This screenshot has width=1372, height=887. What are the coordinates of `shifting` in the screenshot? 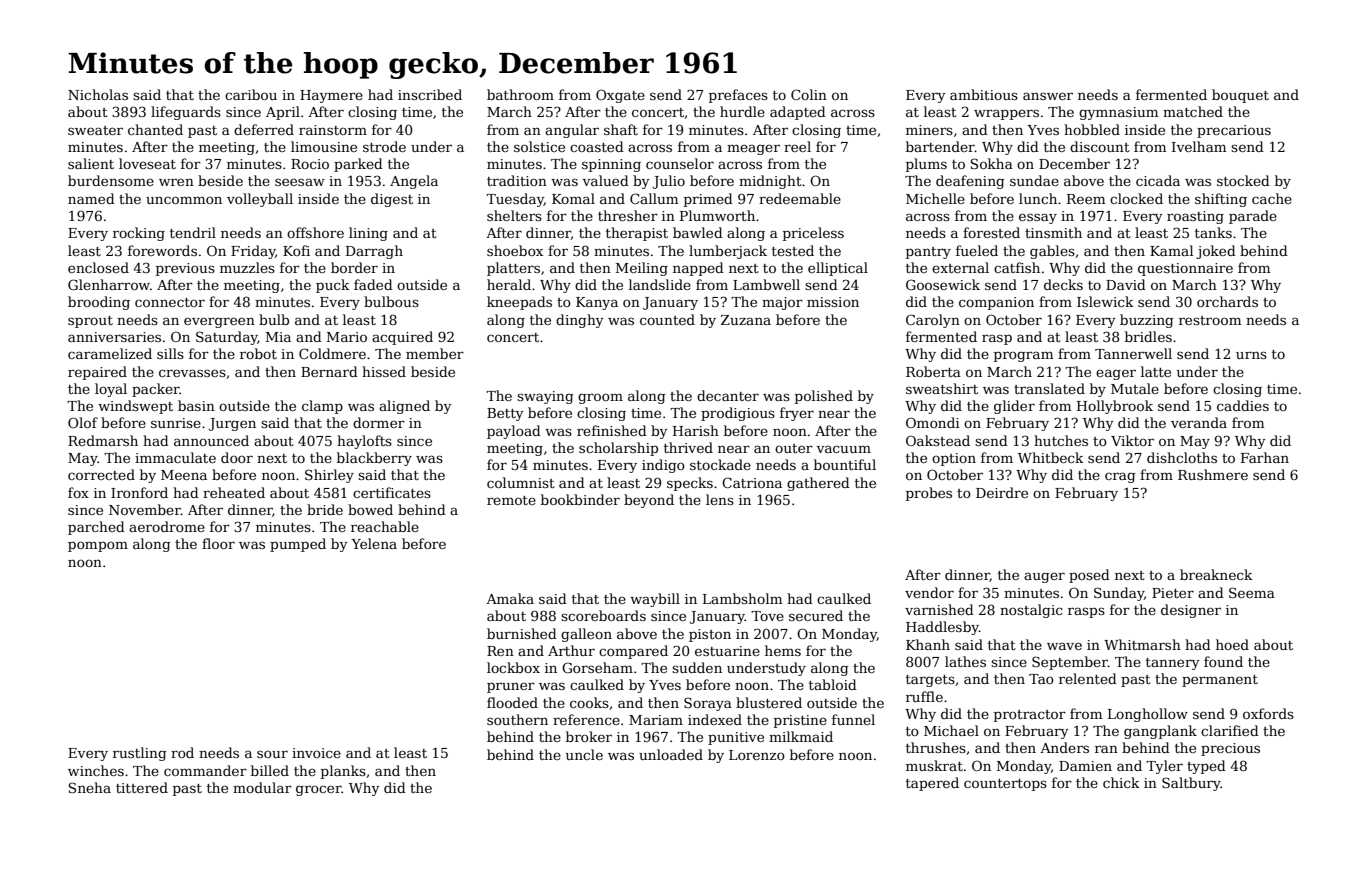 It's located at (1221, 200).
